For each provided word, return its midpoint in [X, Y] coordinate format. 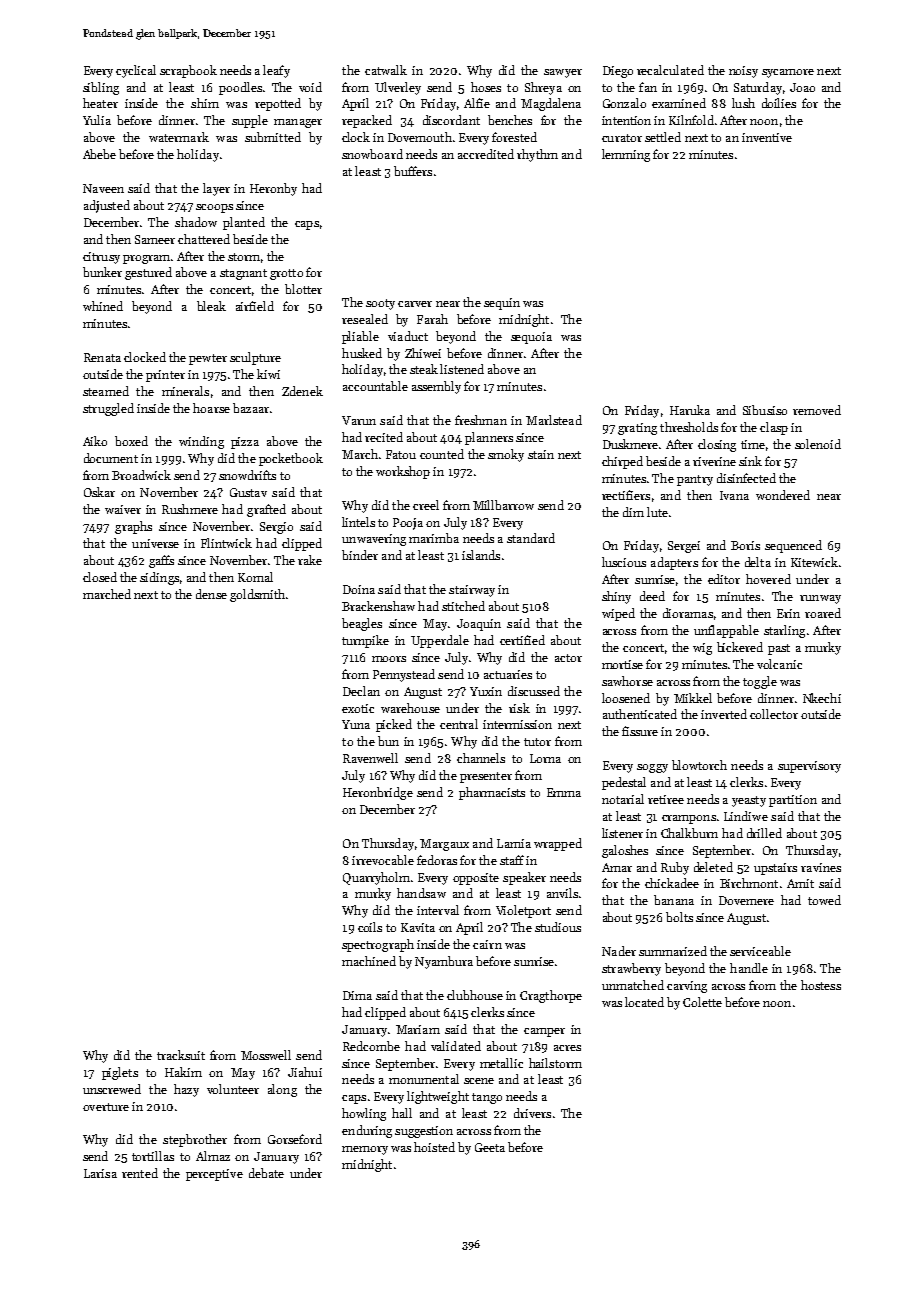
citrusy [101, 258]
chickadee [672, 883]
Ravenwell [370, 758]
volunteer [233, 1089]
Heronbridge [378, 793]
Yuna [356, 724]
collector [774, 714]
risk [519, 708]
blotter [303, 289]
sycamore [788, 73]
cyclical [136, 71]
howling [364, 1114]
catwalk [386, 70]
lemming [626, 155]
